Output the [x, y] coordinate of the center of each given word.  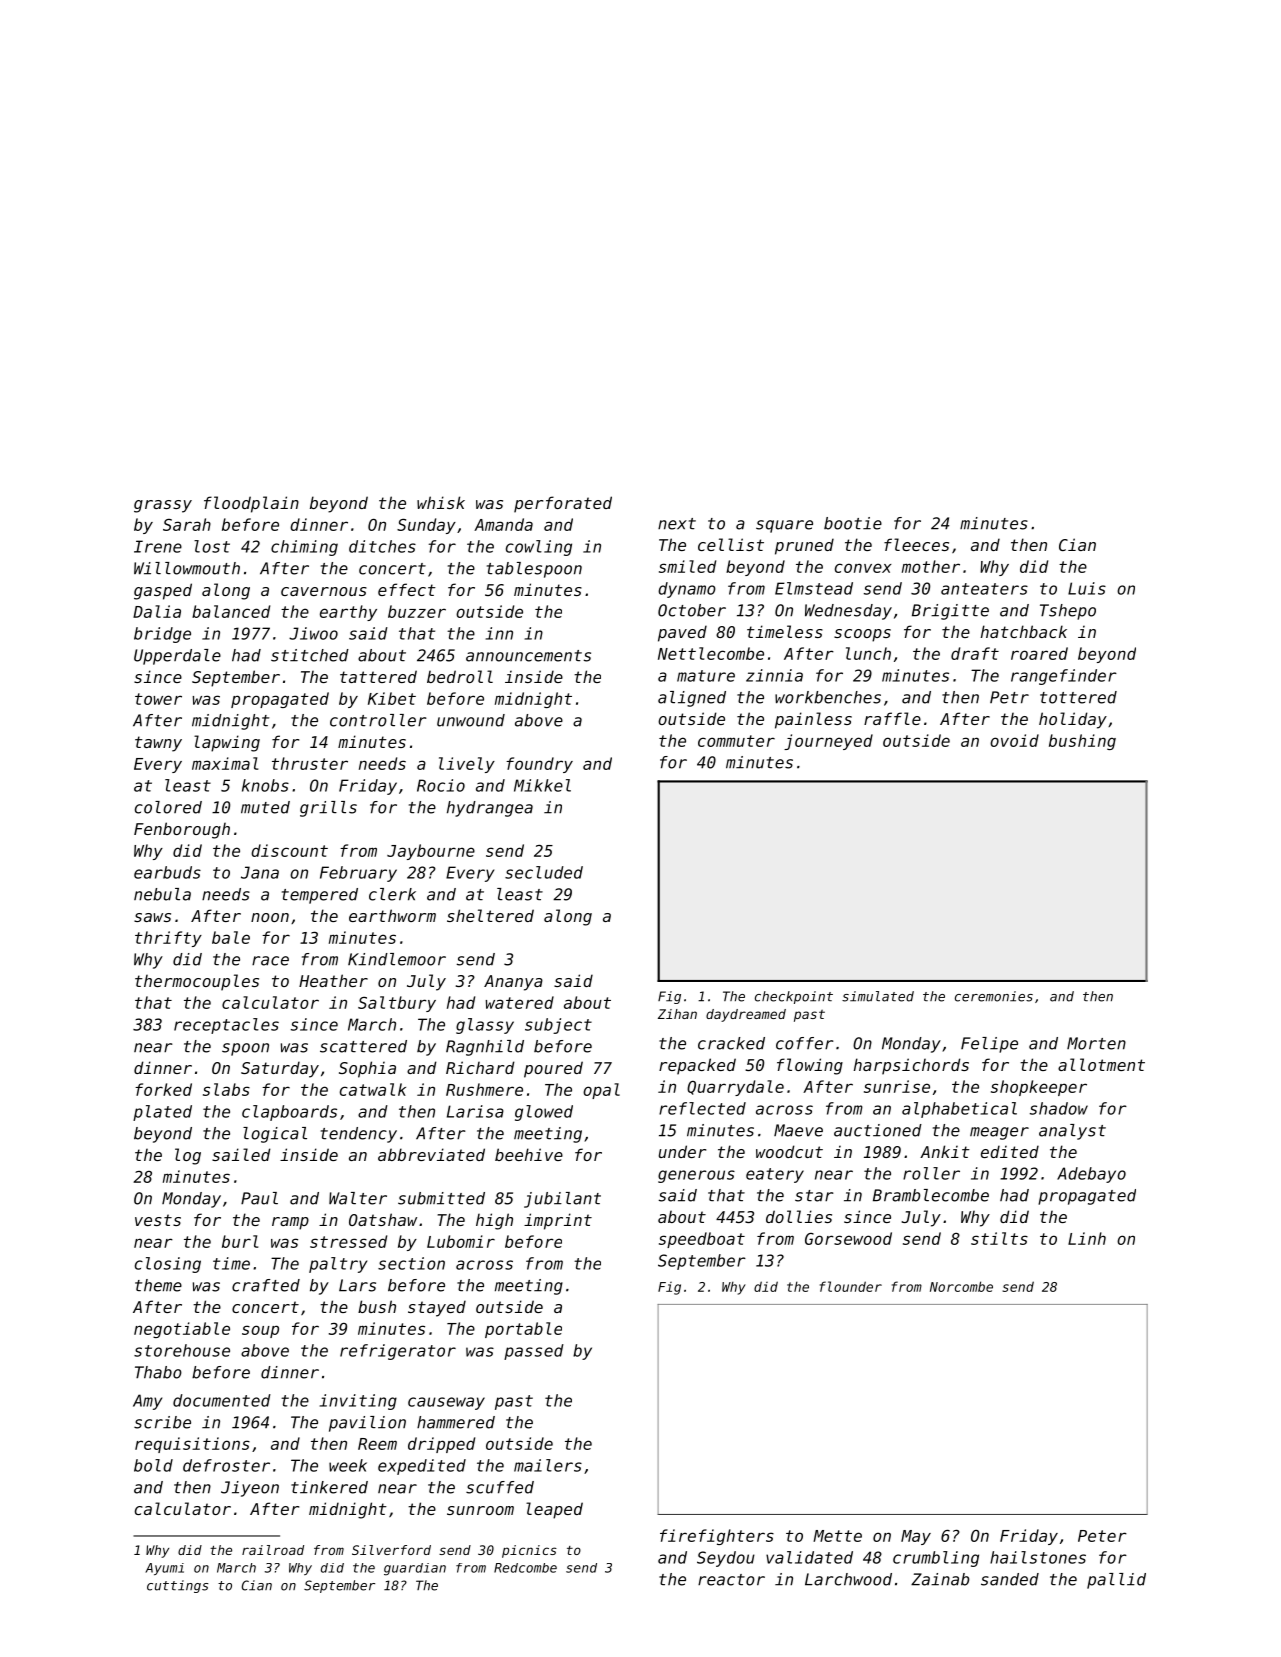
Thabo [158, 1372]
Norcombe [961, 1286]
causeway [446, 1403]
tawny [158, 744]
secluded [544, 872]
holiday [1073, 720]
